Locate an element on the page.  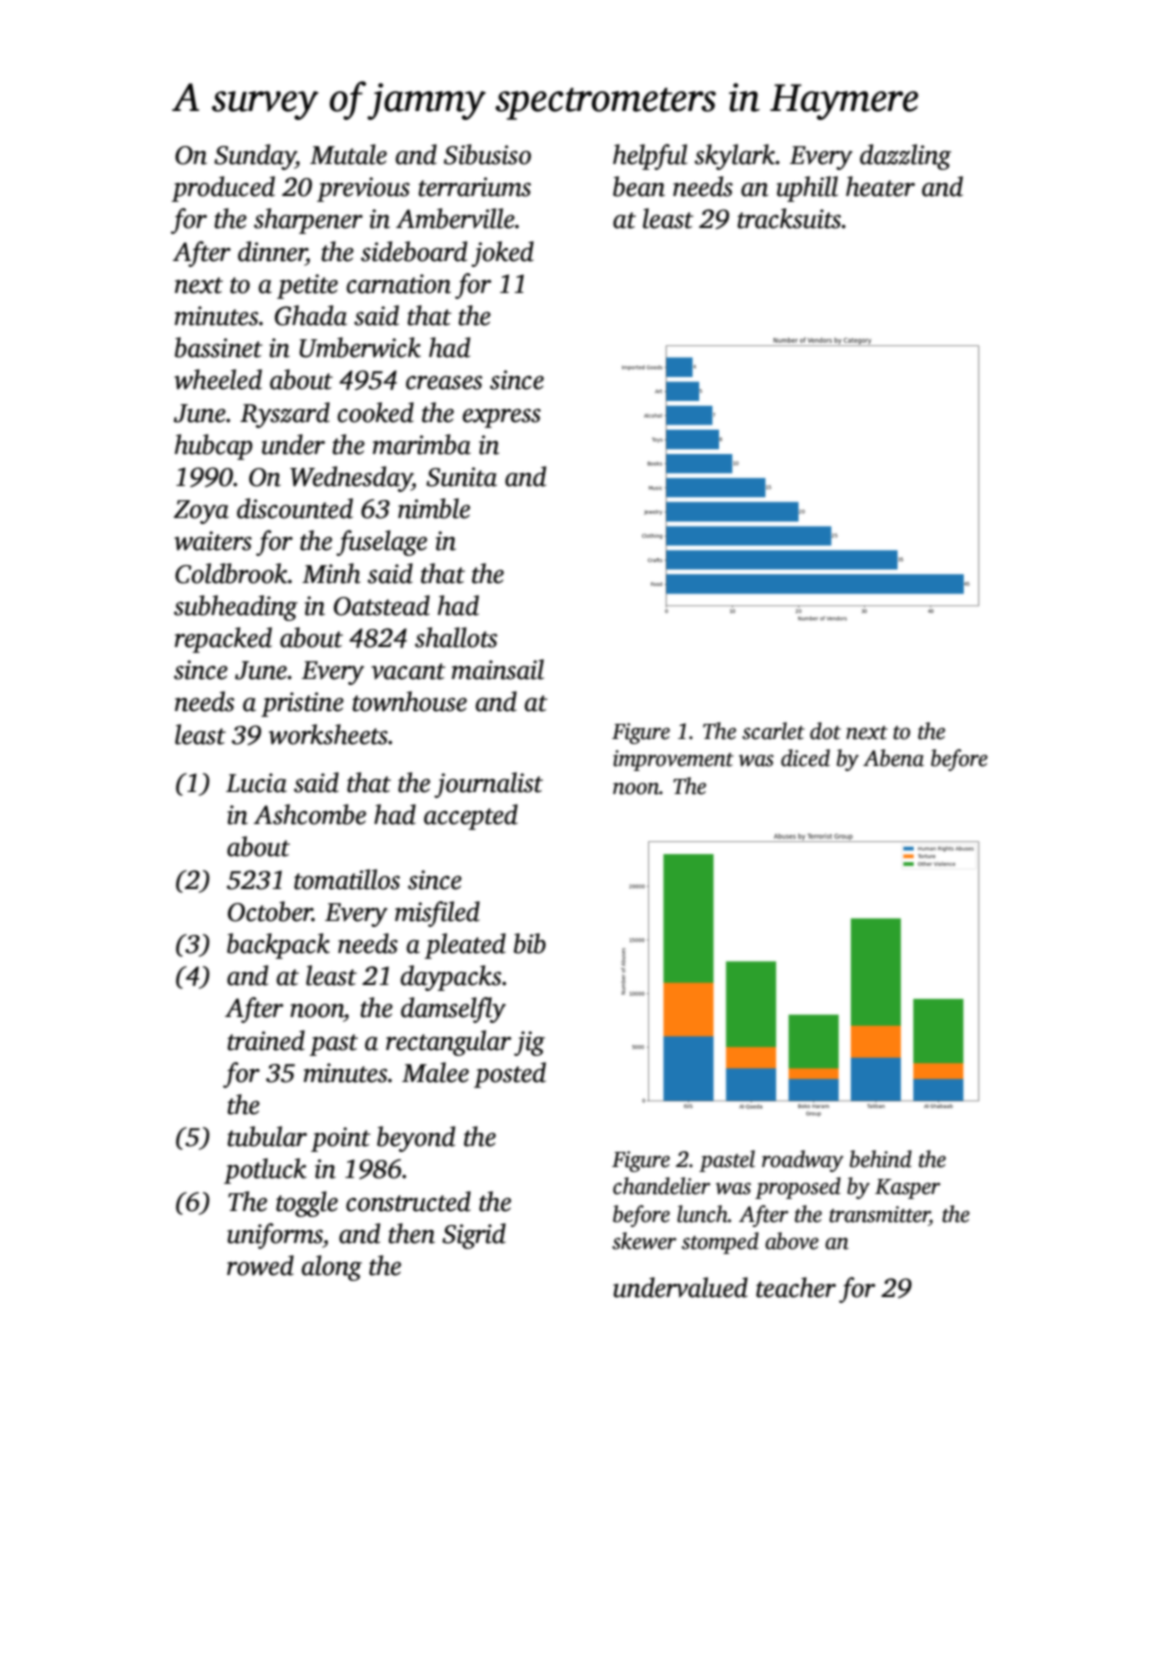
Malee is located at coordinates (435, 1072).
